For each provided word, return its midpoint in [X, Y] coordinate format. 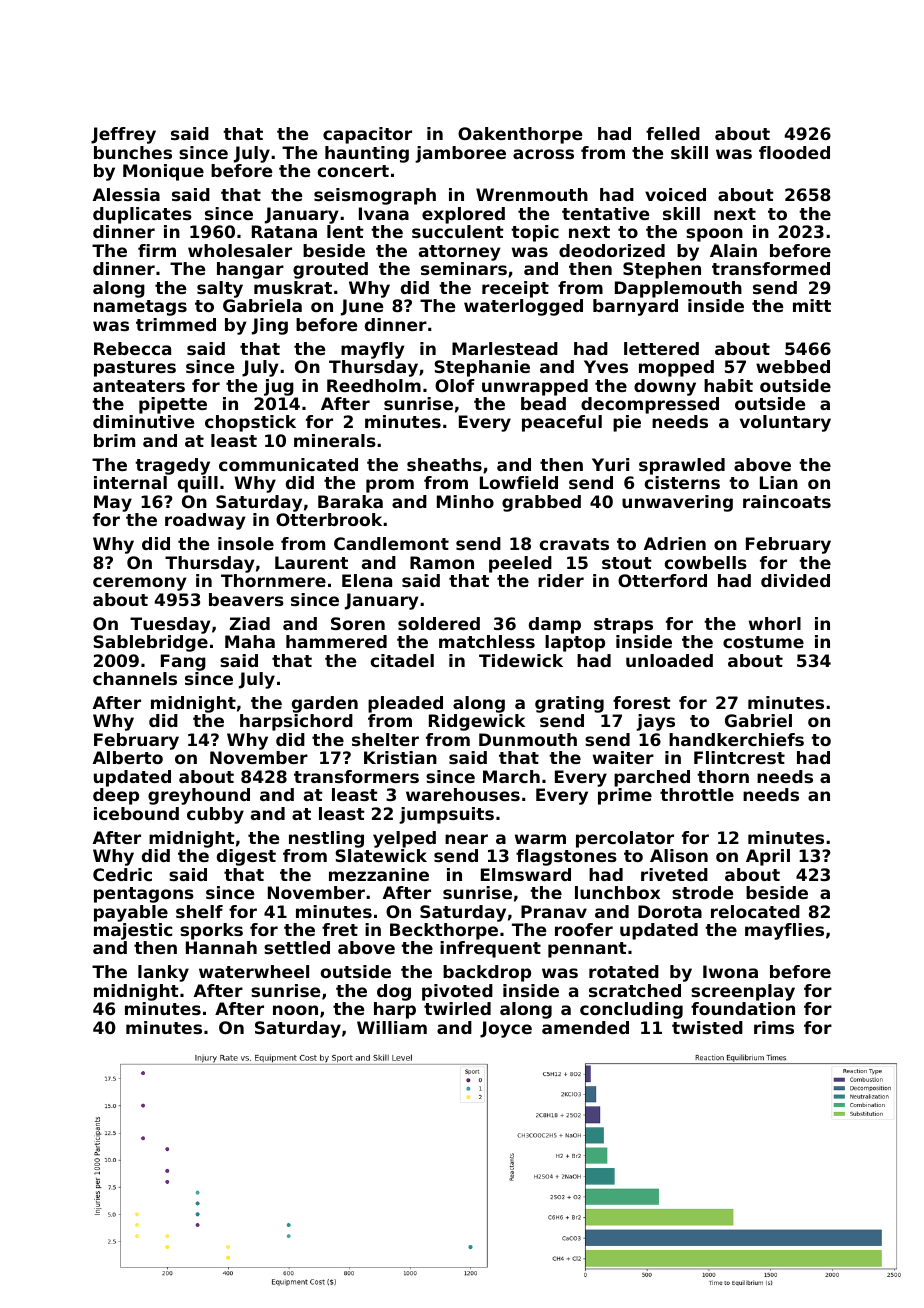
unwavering [677, 503]
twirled [457, 1008]
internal [130, 482]
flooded [794, 152]
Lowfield [519, 482]
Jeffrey [123, 135]
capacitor [367, 135]
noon [295, 1010]
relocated [755, 911]
